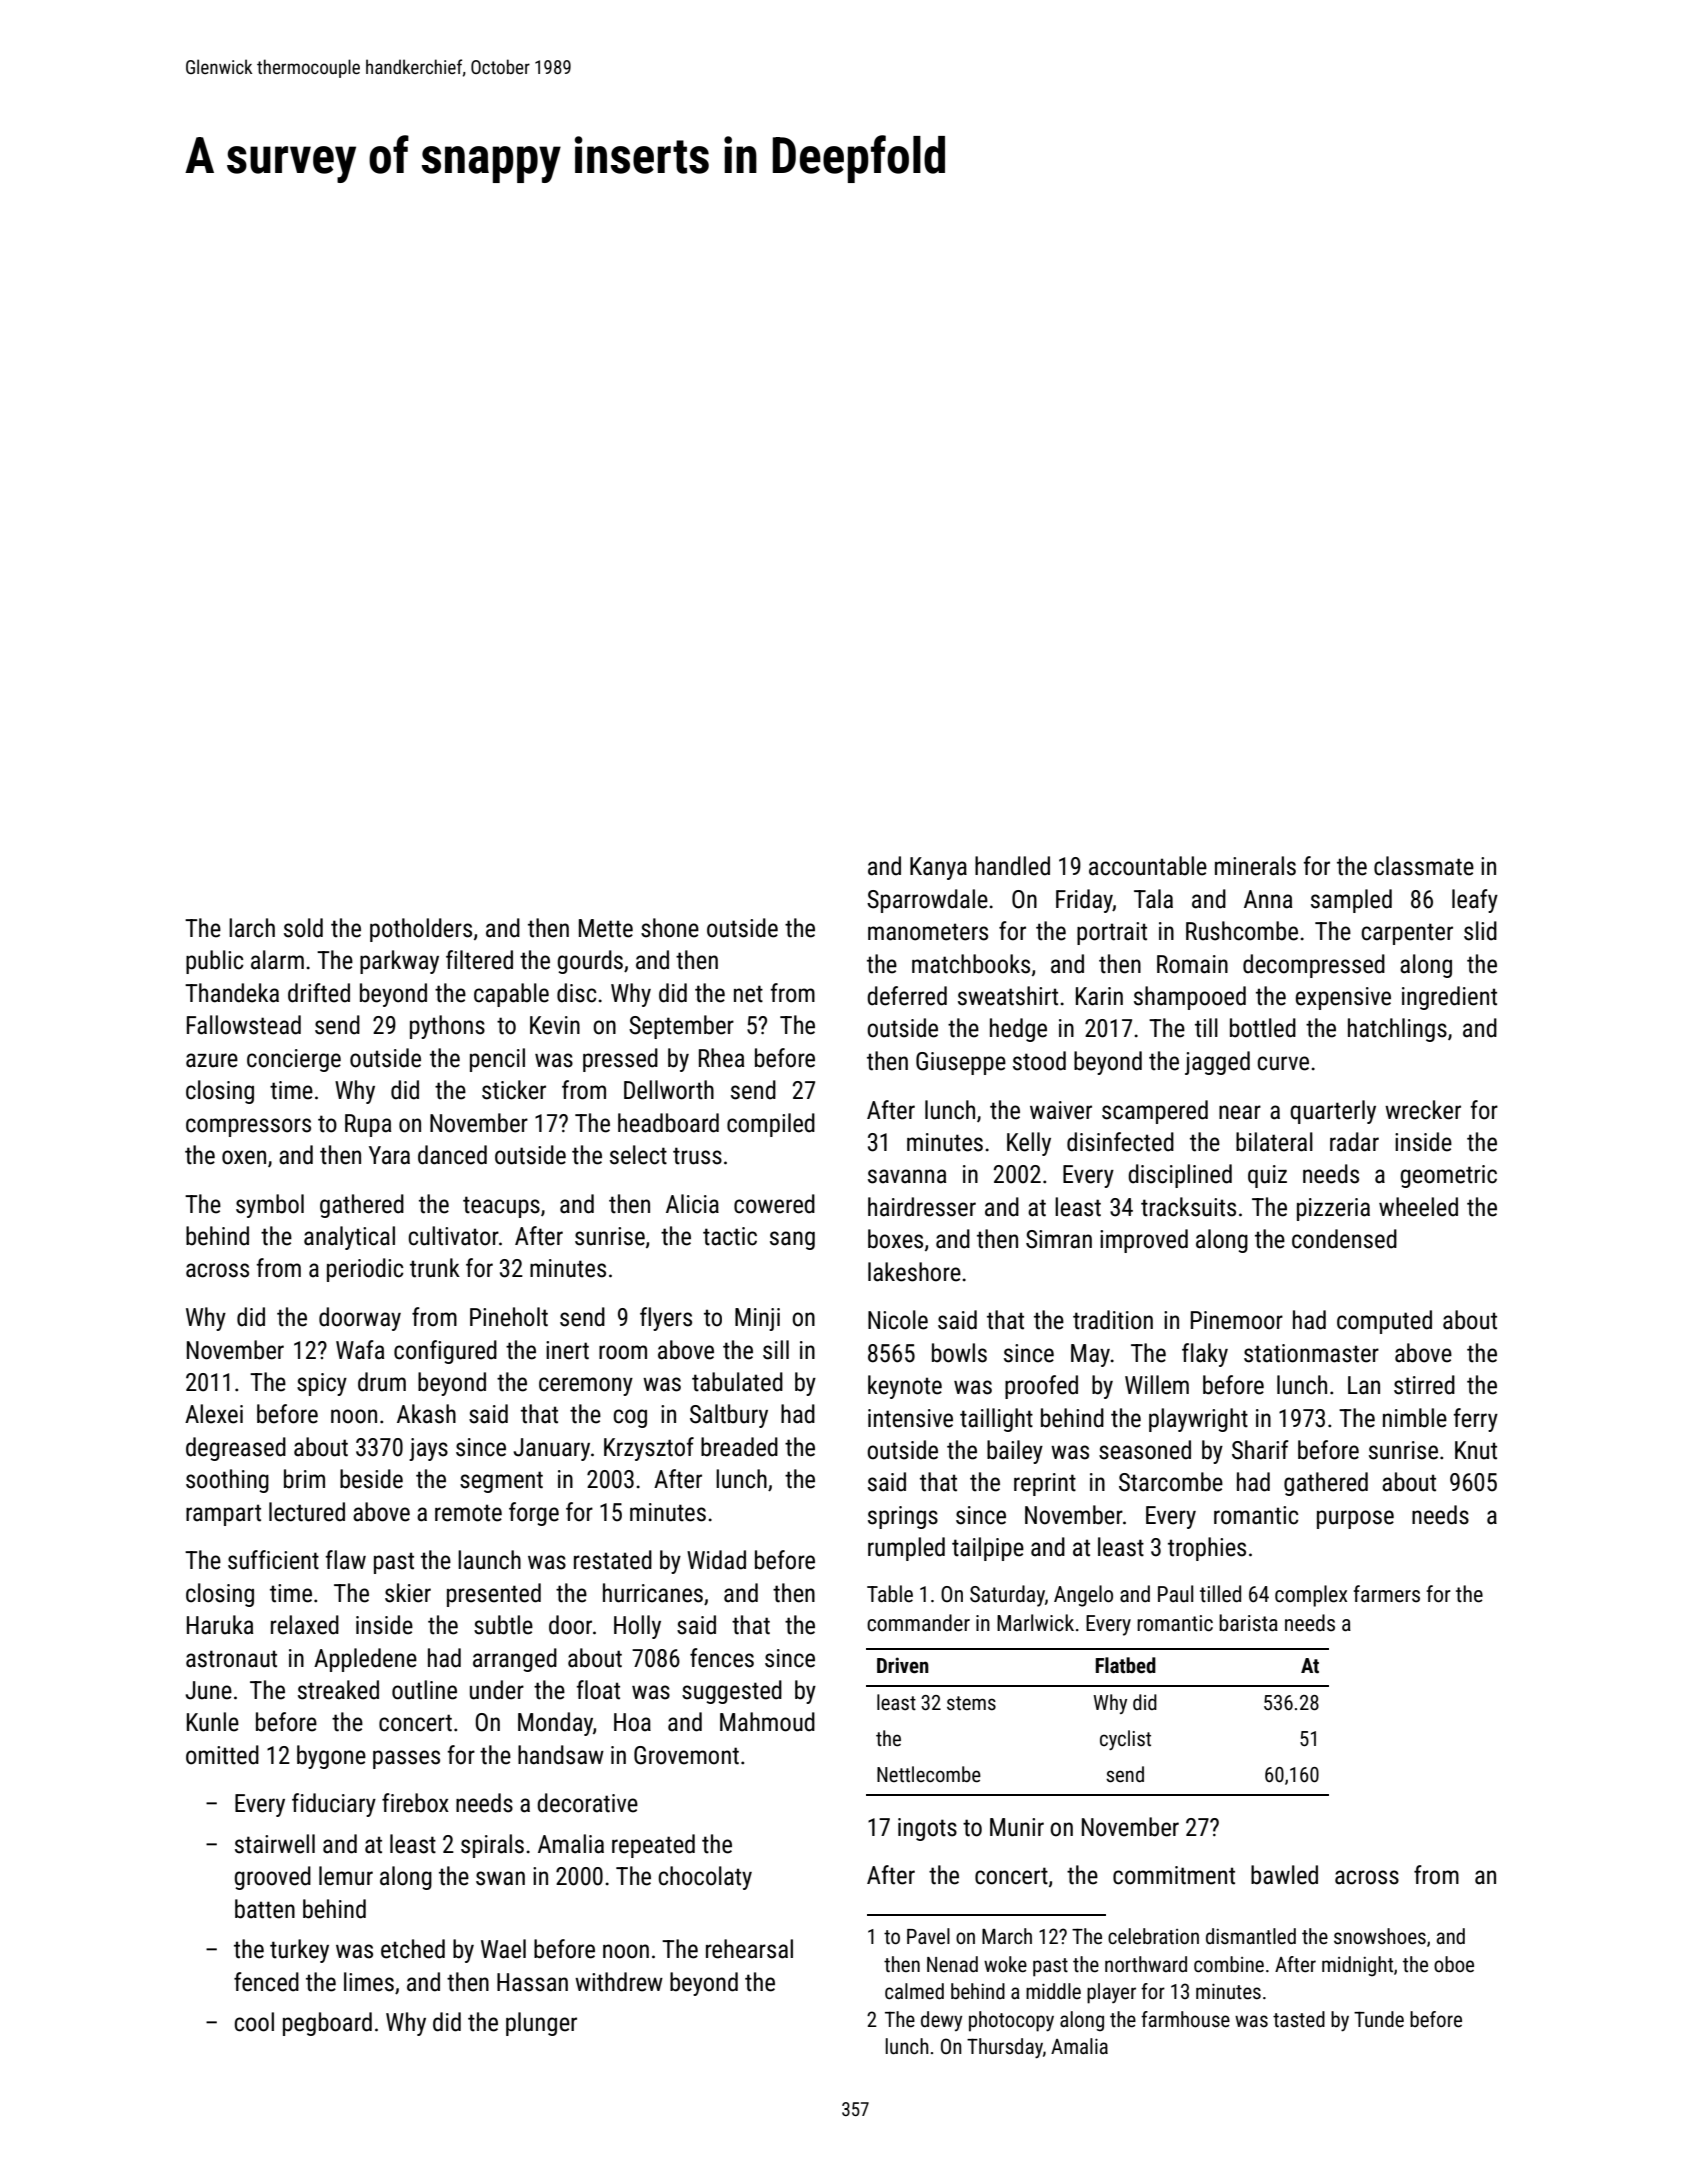 Image resolution: width=1683 pixels, height=2178 pixels. Describe the element at coordinates (252, 928) in the screenshot. I see `larch` at that location.
